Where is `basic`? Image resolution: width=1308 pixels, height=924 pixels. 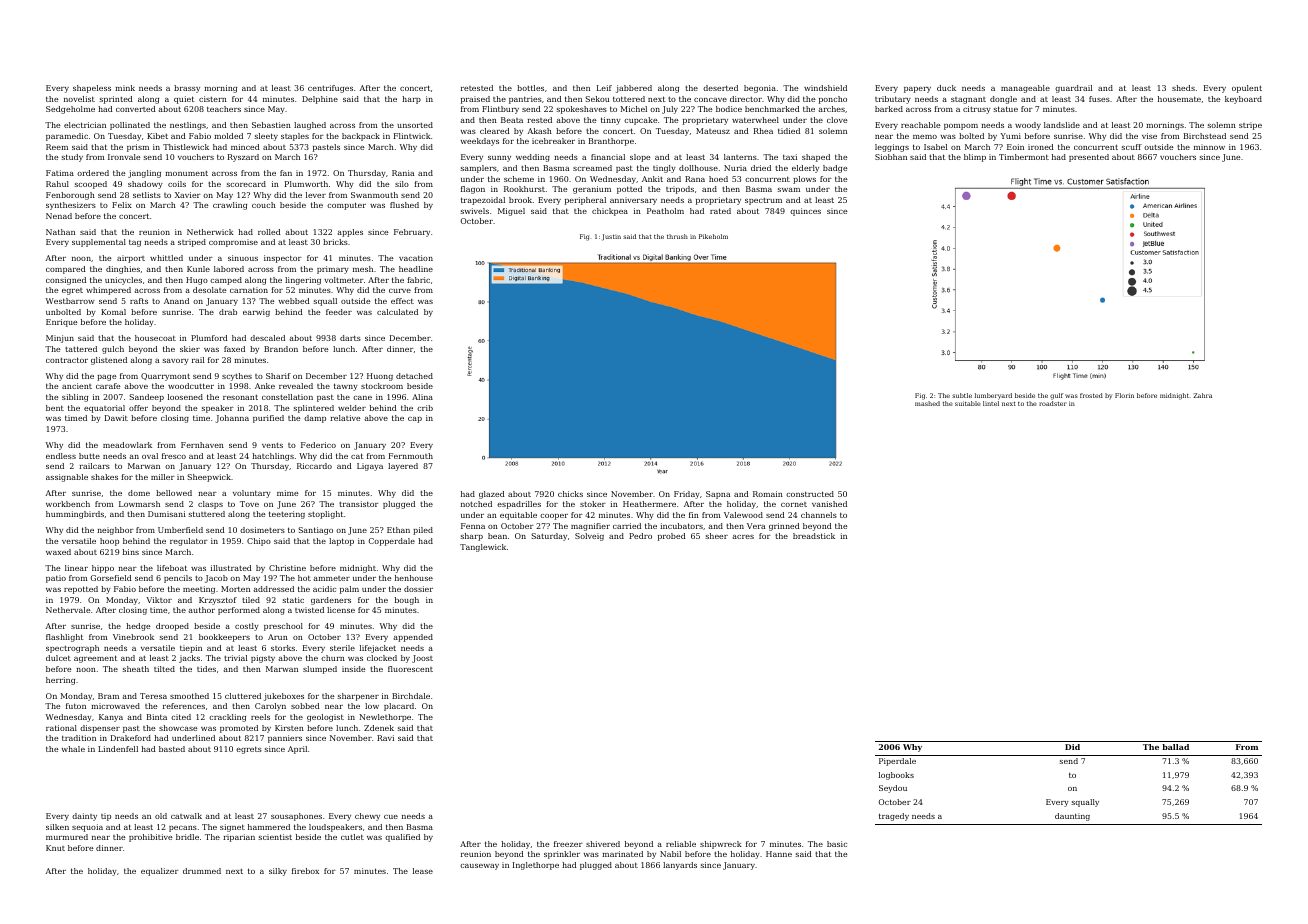
basic is located at coordinates (837, 844).
